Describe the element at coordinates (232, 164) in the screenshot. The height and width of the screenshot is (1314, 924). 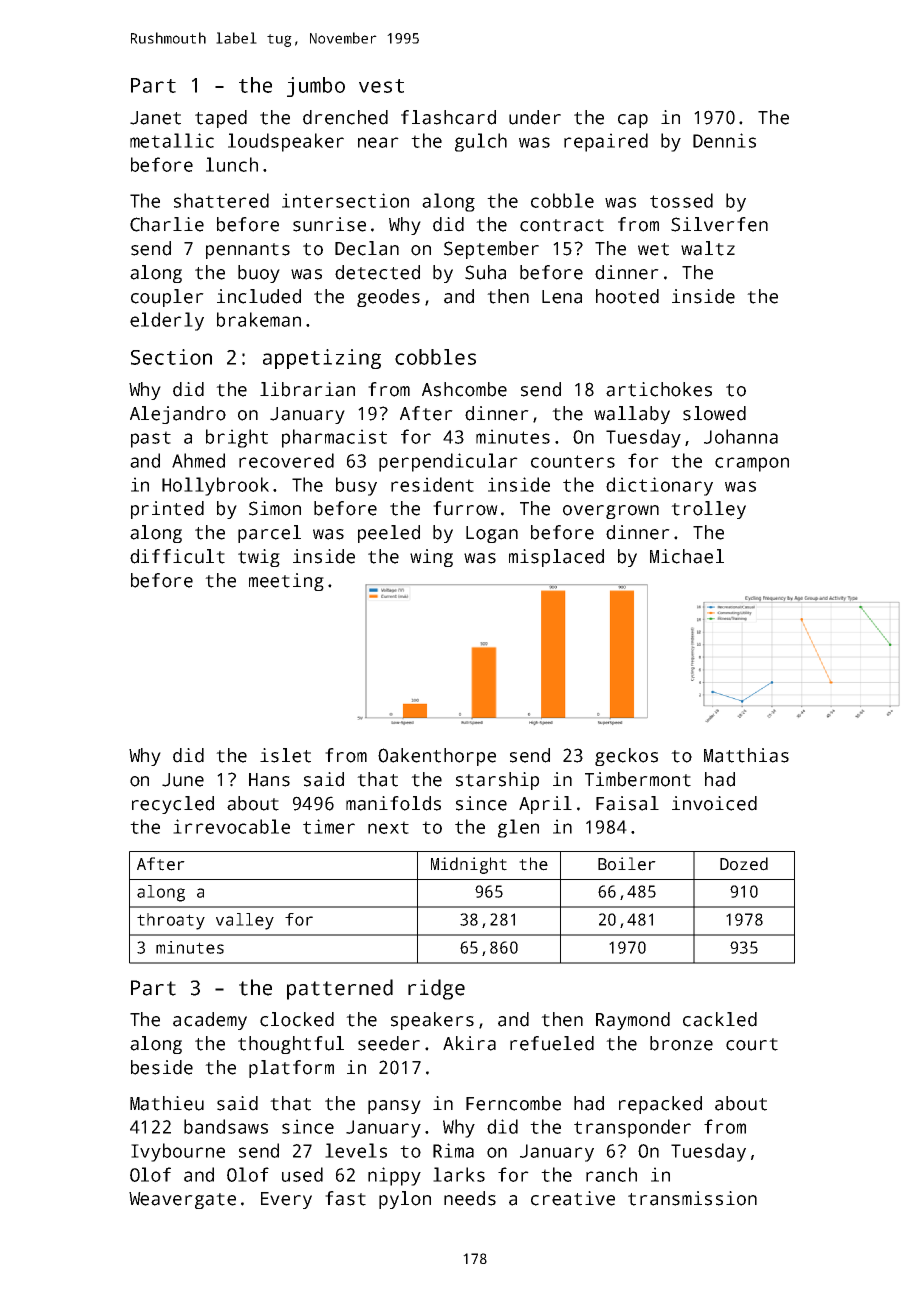
I see `lunch` at that location.
